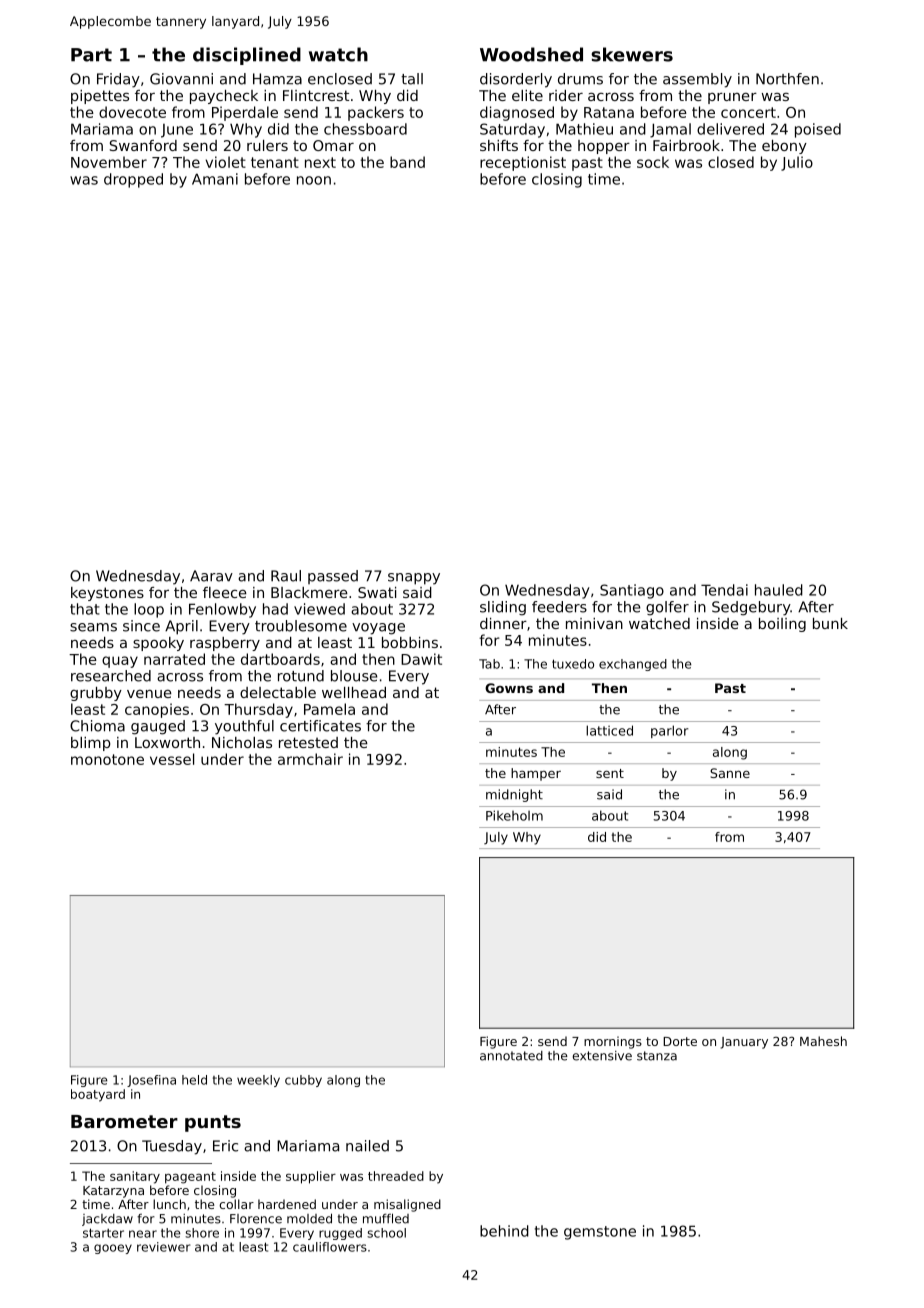  Describe the element at coordinates (310, 759) in the document. I see `armchair` at that location.
